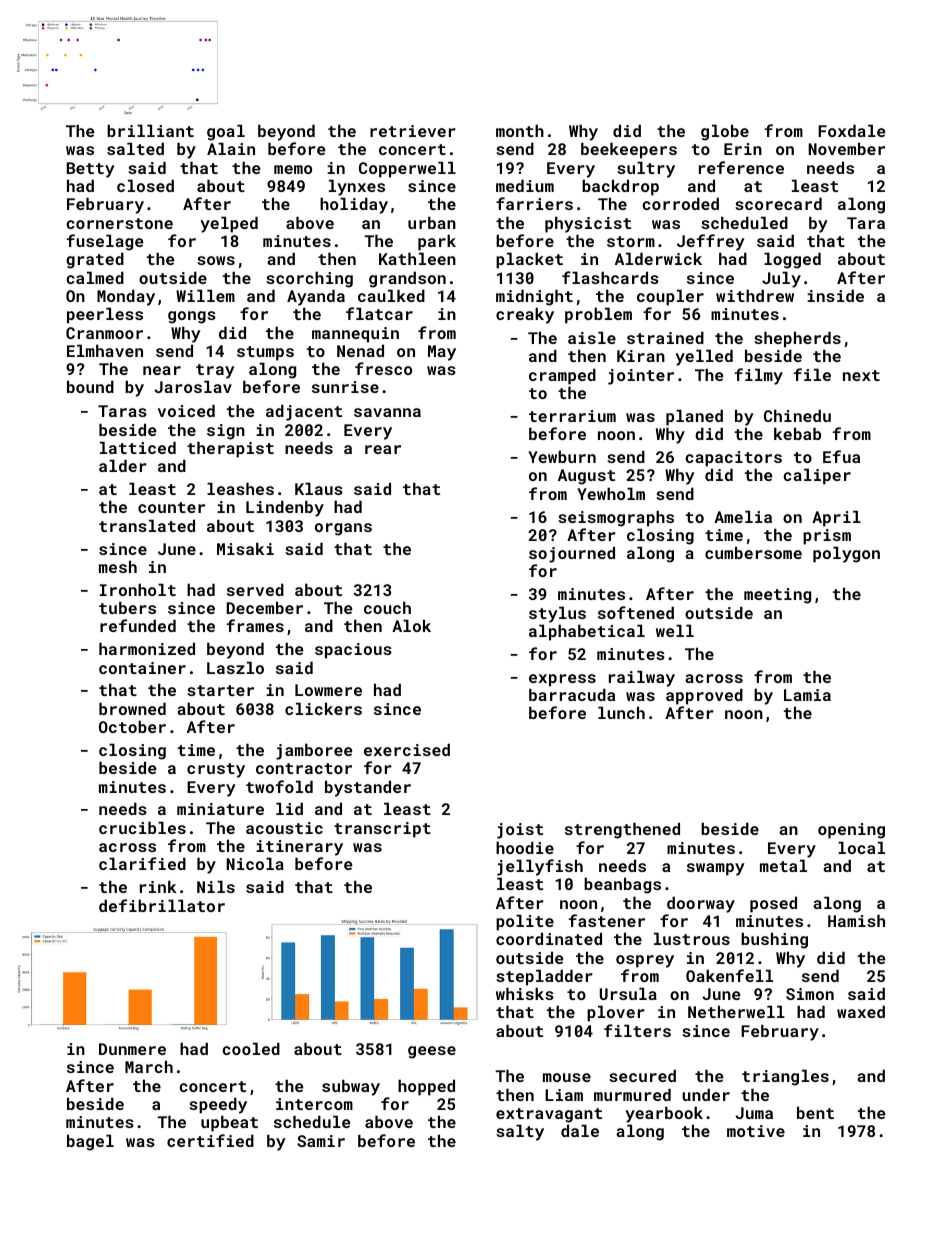 This page has width=952, height=1233. I want to click on fuselage, so click(105, 242).
